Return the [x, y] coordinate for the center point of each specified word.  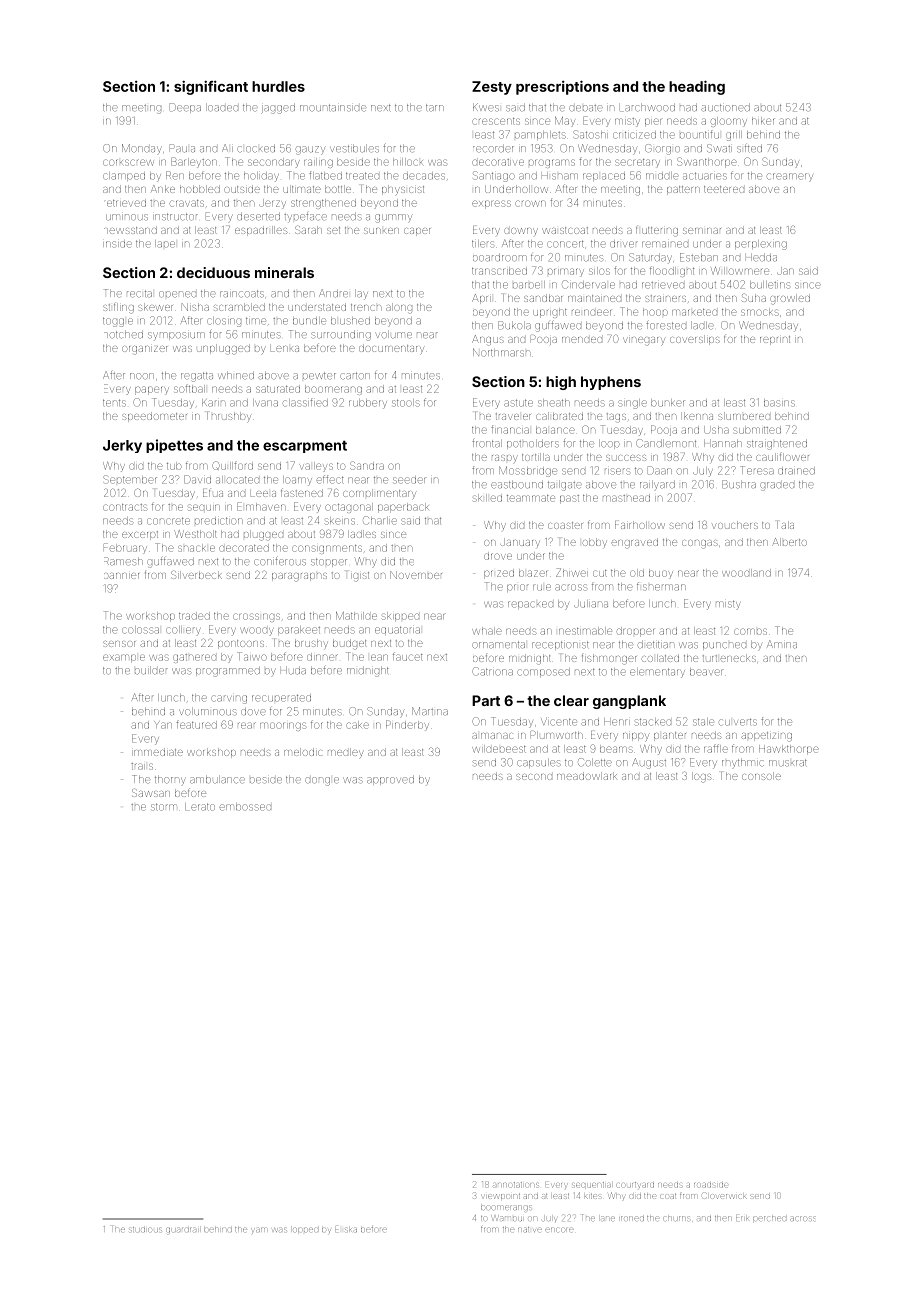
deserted [258, 217]
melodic [303, 752]
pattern [683, 190]
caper [417, 232]
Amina [782, 644]
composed [543, 672]
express [491, 204]
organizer [145, 350]
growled [790, 299]
